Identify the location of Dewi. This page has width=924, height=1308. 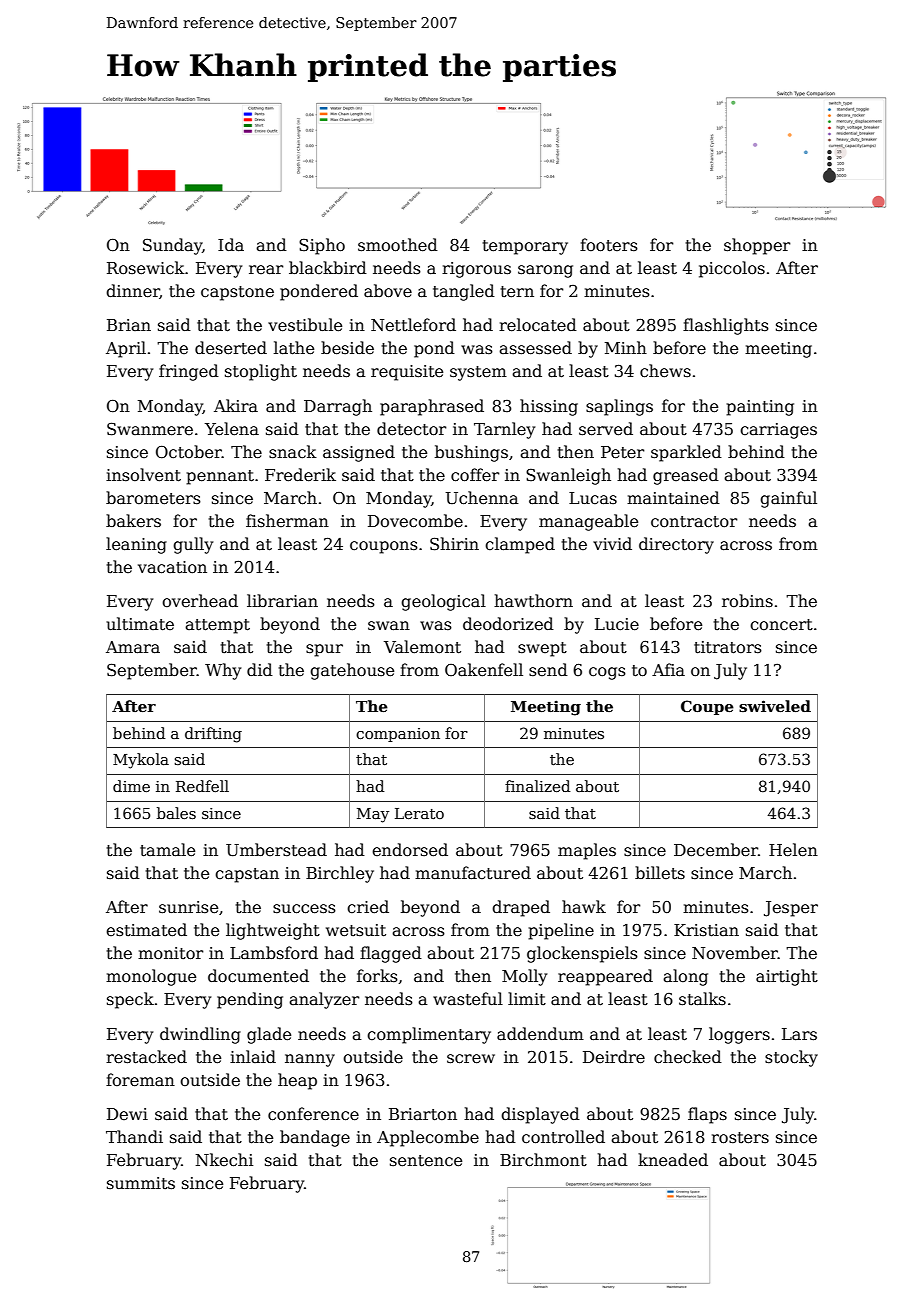
(127, 1114).
